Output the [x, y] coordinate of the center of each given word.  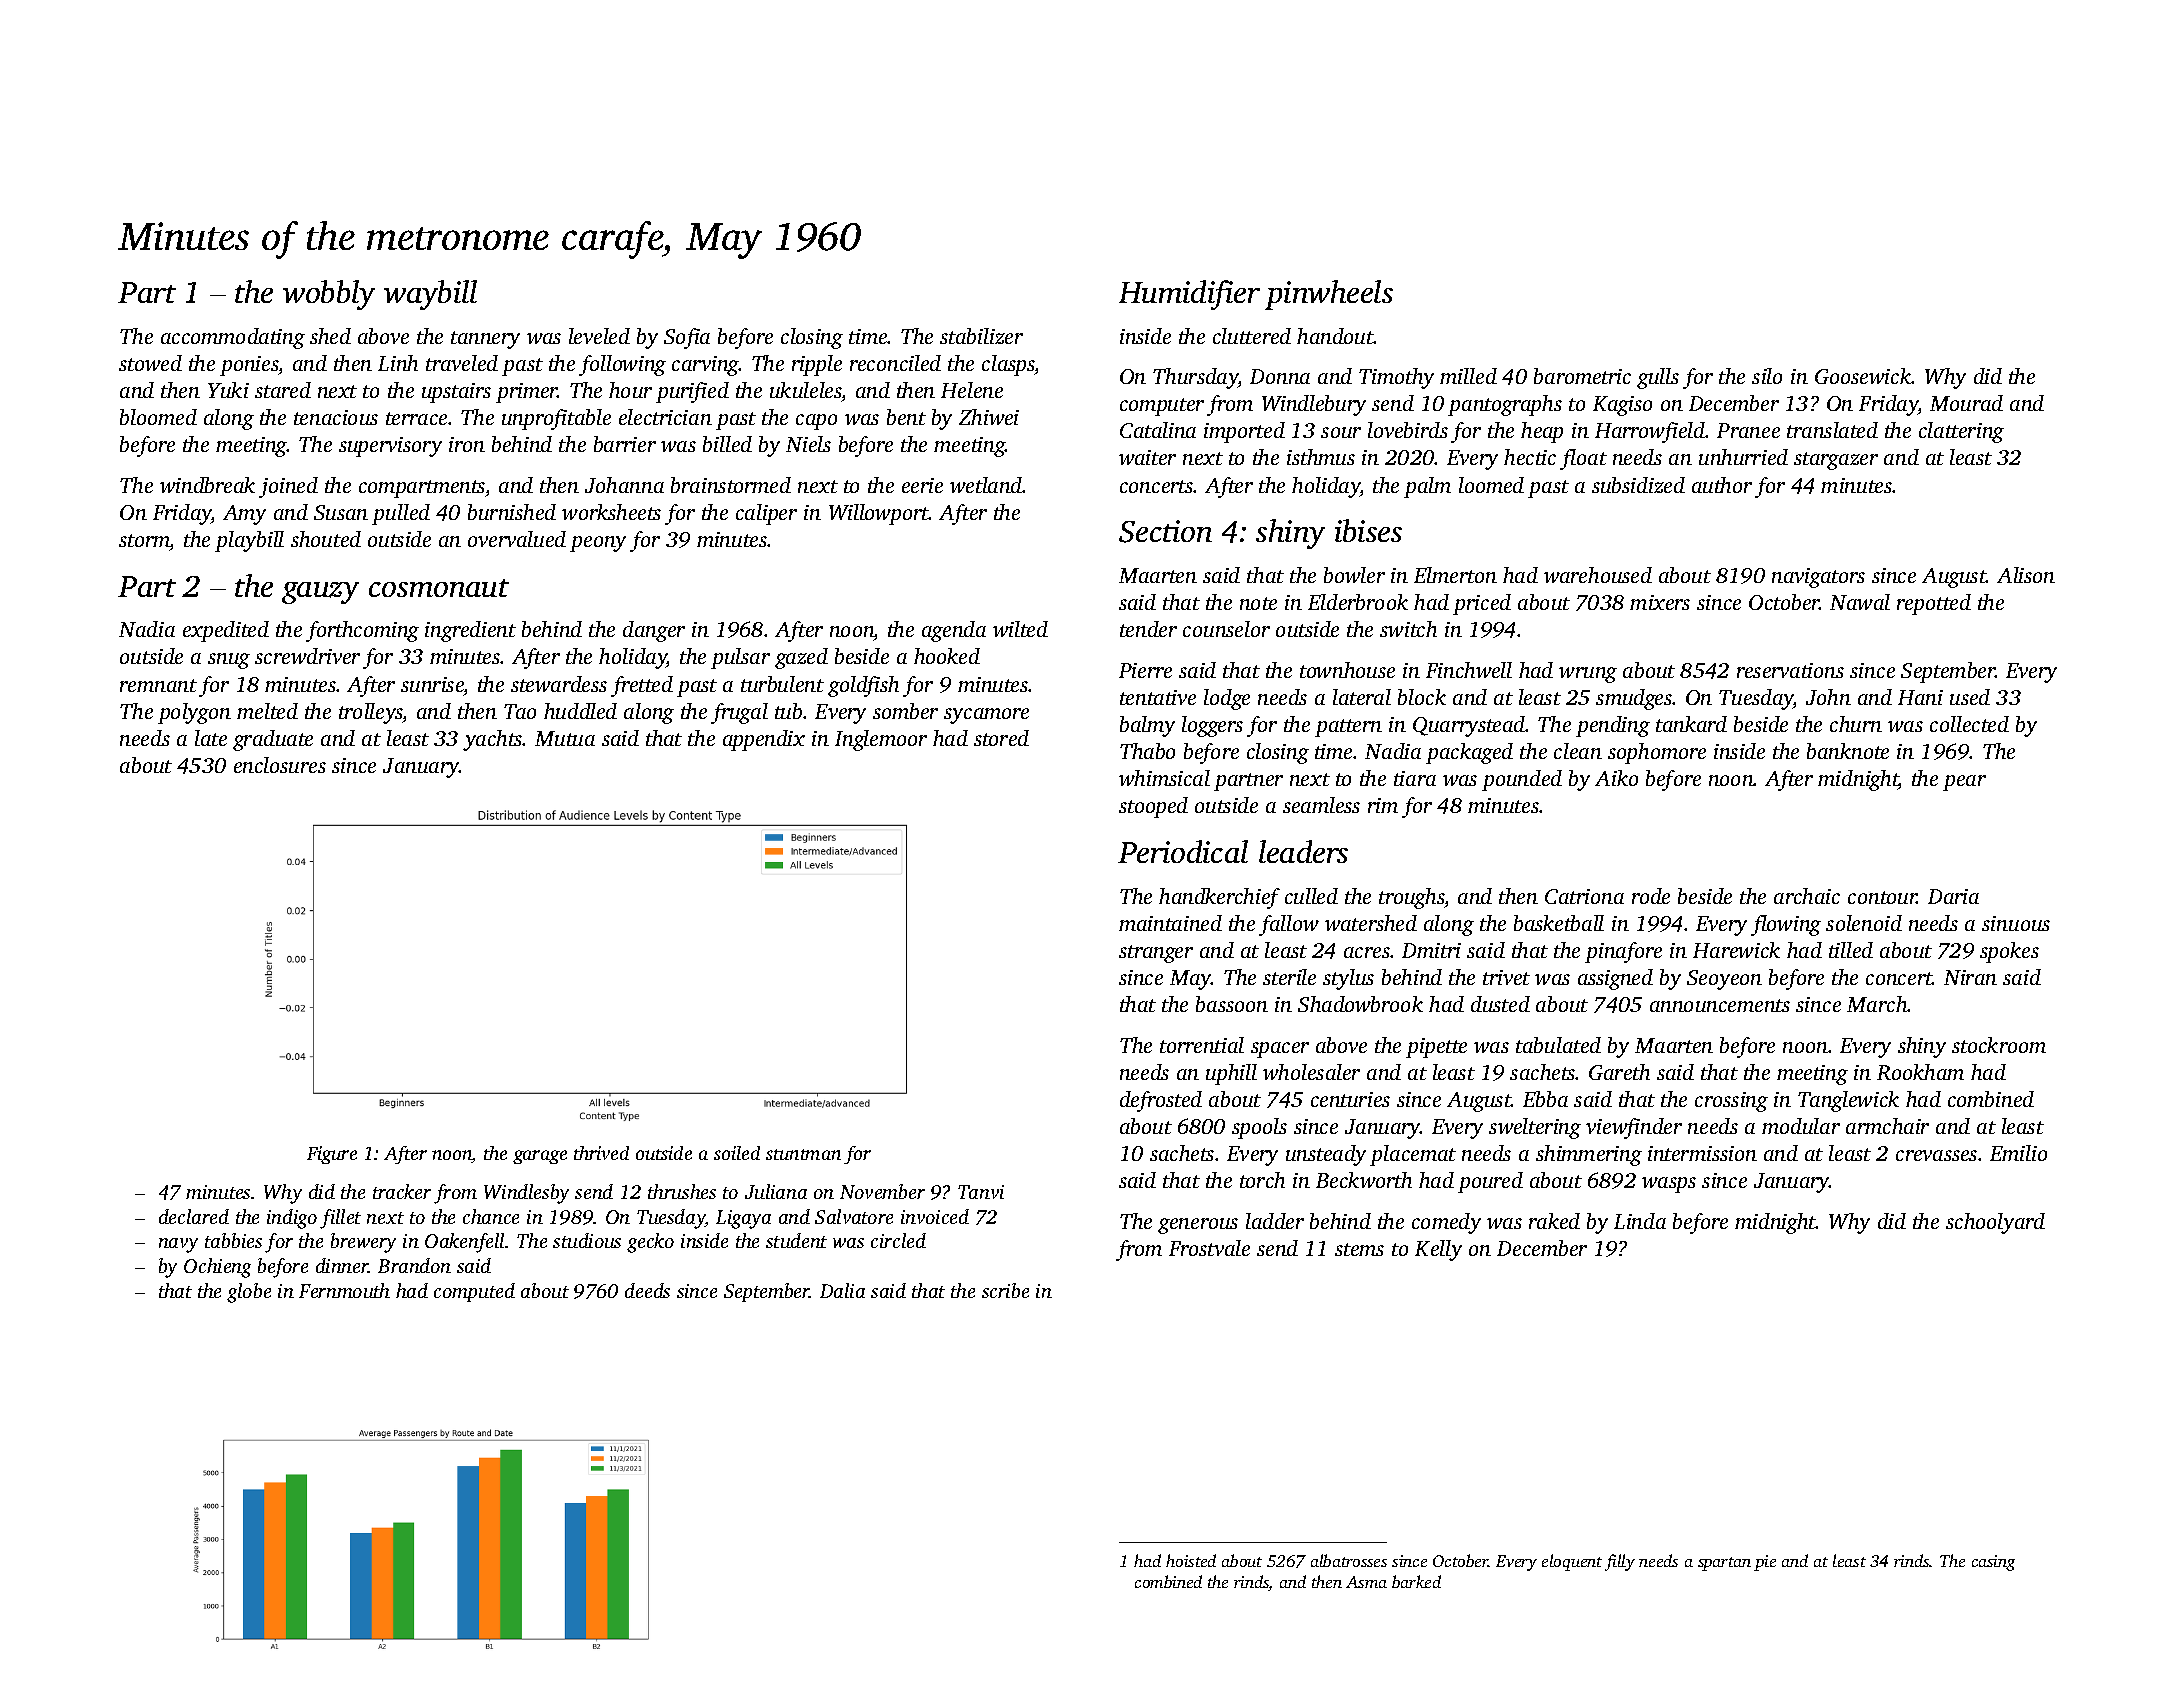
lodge [1227, 699]
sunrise [432, 684]
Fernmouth [344, 1290]
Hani [1920, 697]
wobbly [329, 295]
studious [587, 1240]
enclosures [280, 765]
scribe [1005, 1290]
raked [1554, 1221]
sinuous [2016, 923]
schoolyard [1995, 1223]
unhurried [1743, 457]
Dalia [842, 1290]
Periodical [1183, 851]
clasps [1008, 365]
